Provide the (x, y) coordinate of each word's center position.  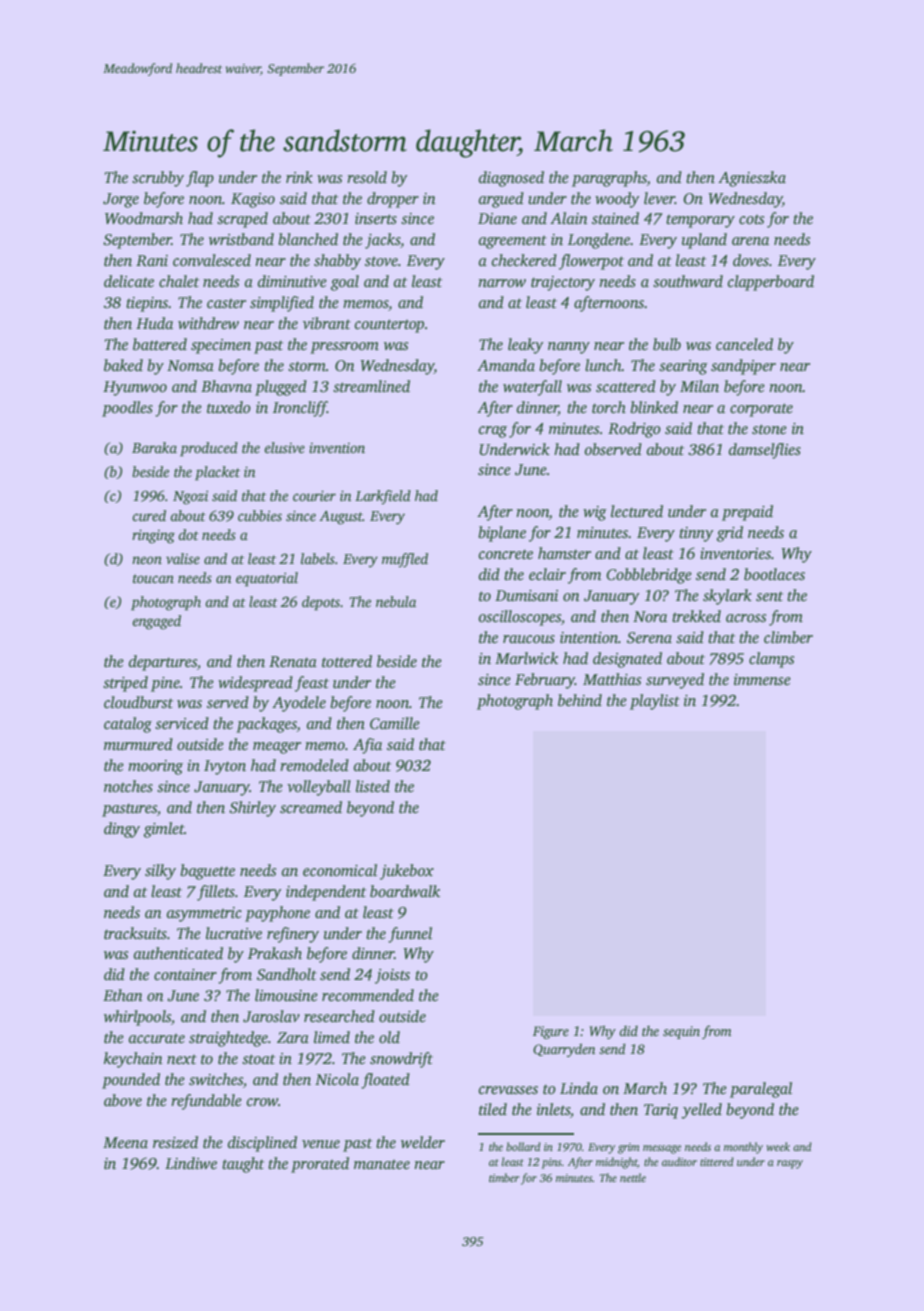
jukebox (407, 872)
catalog (128, 725)
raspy (790, 1164)
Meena (125, 1142)
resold (367, 177)
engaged (156, 622)
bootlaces (774, 574)
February (545, 681)
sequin (681, 1032)
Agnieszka (752, 179)
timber (504, 1177)
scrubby (158, 179)
